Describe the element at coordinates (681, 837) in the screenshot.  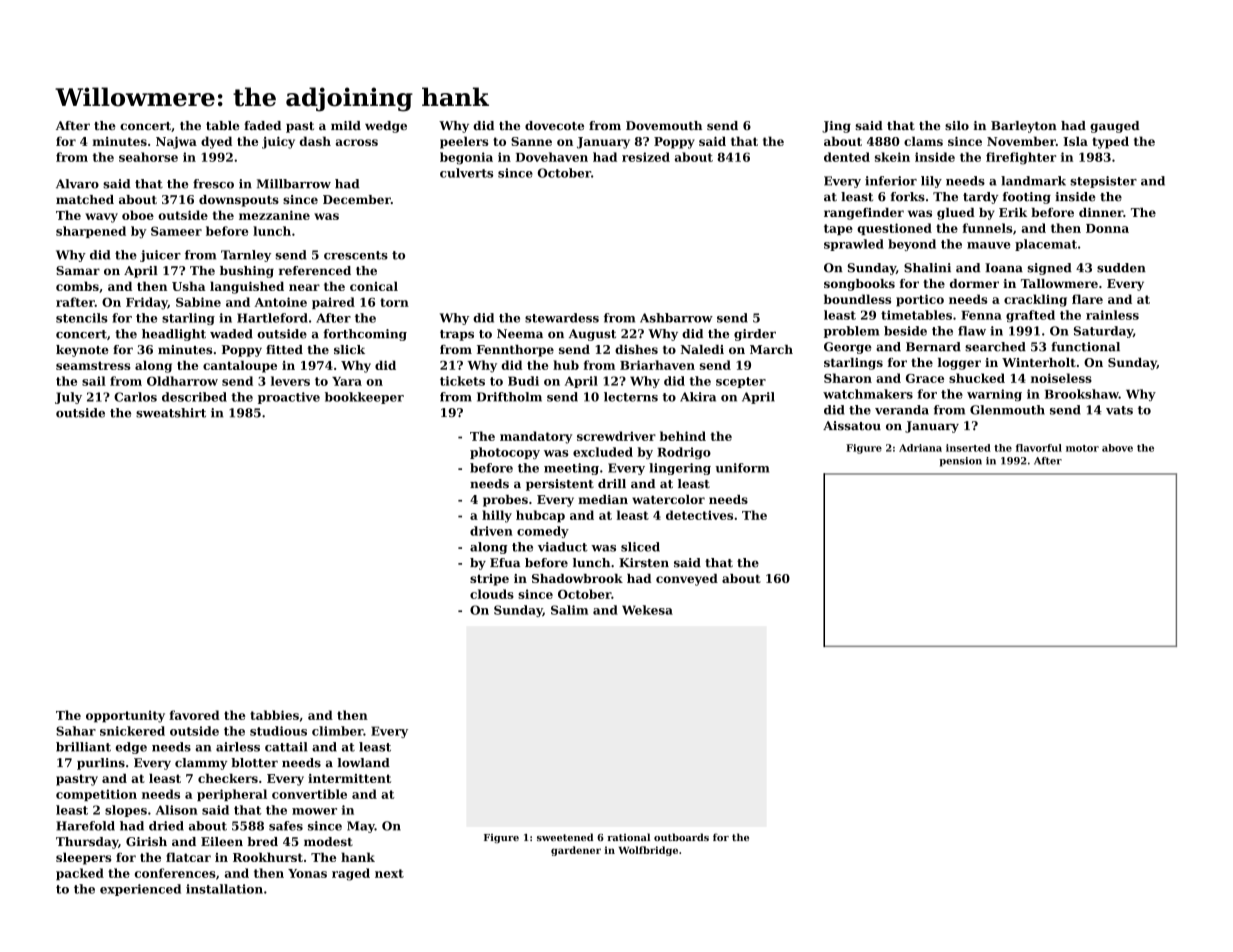
I see `outboards` at that location.
